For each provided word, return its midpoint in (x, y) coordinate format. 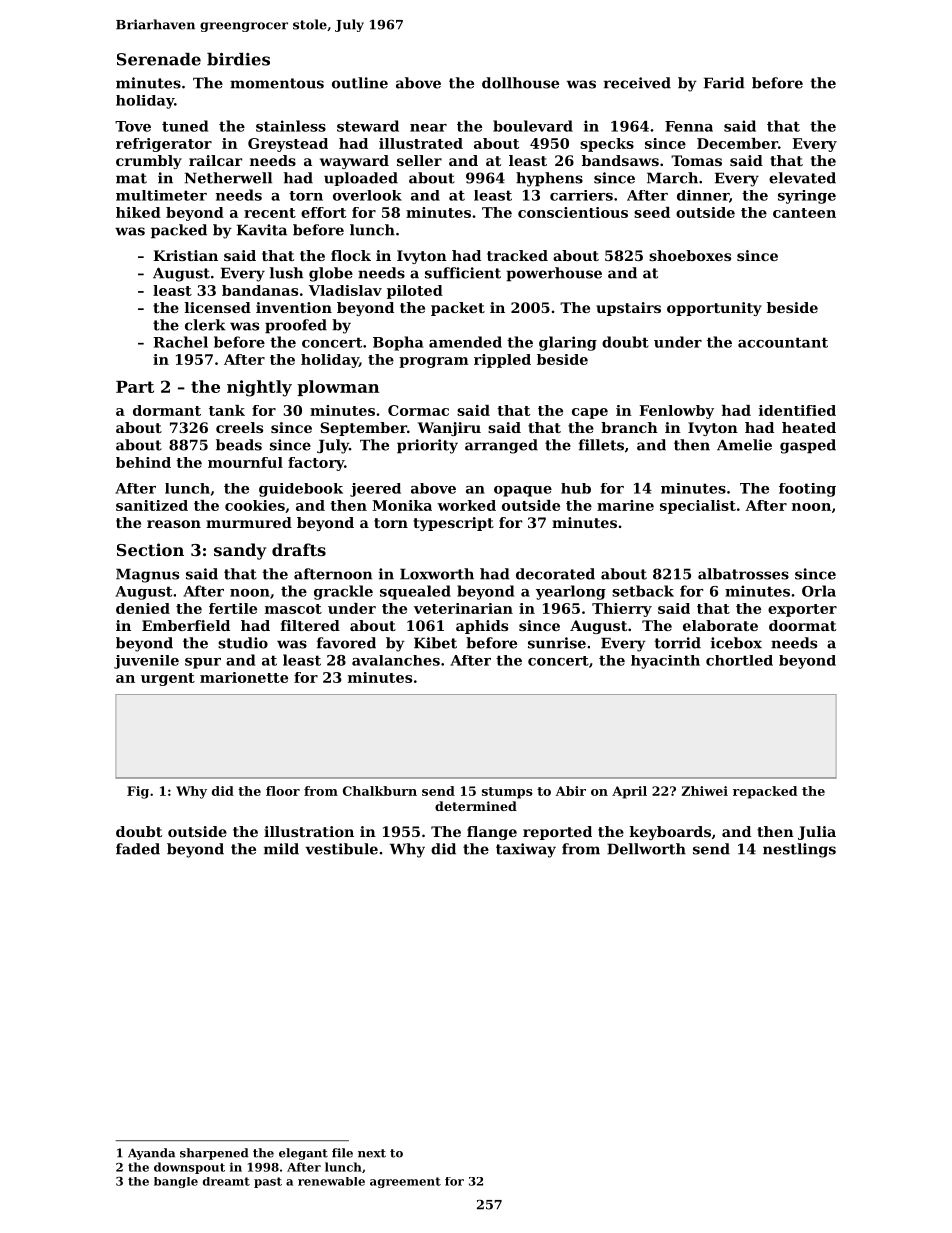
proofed (296, 326)
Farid (724, 83)
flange (492, 833)
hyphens (549, 179)
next (372, 1153)
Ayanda (151, 1154)
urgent (168, 679)
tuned (185, 126)
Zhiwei (705, 791)
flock (351, 255)
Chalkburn (380, 791)
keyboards (670, 833)
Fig (138, 792)
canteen (804, 213)
